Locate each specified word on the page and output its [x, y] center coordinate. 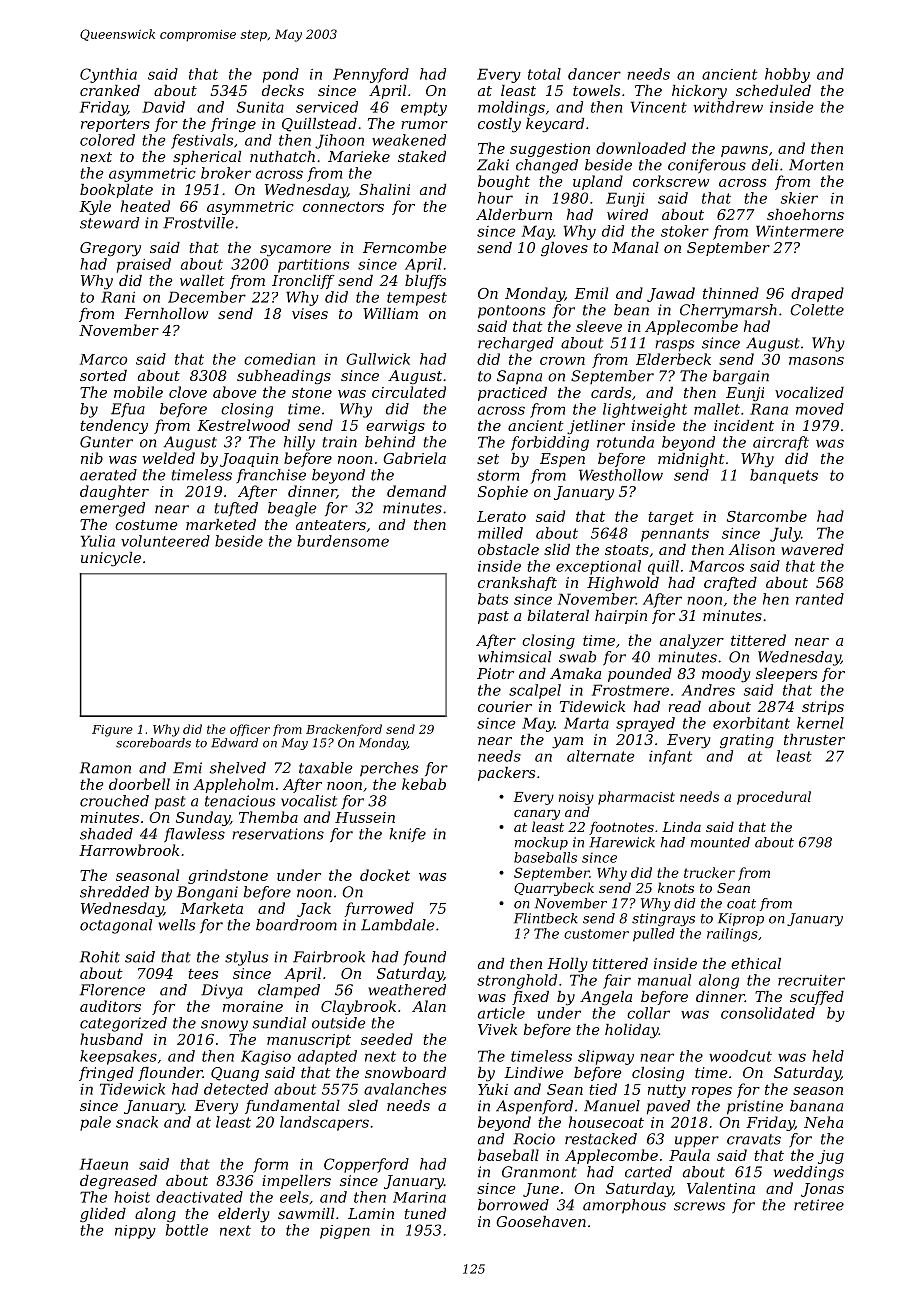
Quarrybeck [554, 889]
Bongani [207, 893]
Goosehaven [541, 1221]
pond [281, 75]
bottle [187, 1230]
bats [493, 599]
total [544, 74]
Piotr [495, 673]
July [785, 534]
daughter [114, 492]
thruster [814, 739]
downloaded [641, 148]
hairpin [621, 617]
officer [250, 730]
